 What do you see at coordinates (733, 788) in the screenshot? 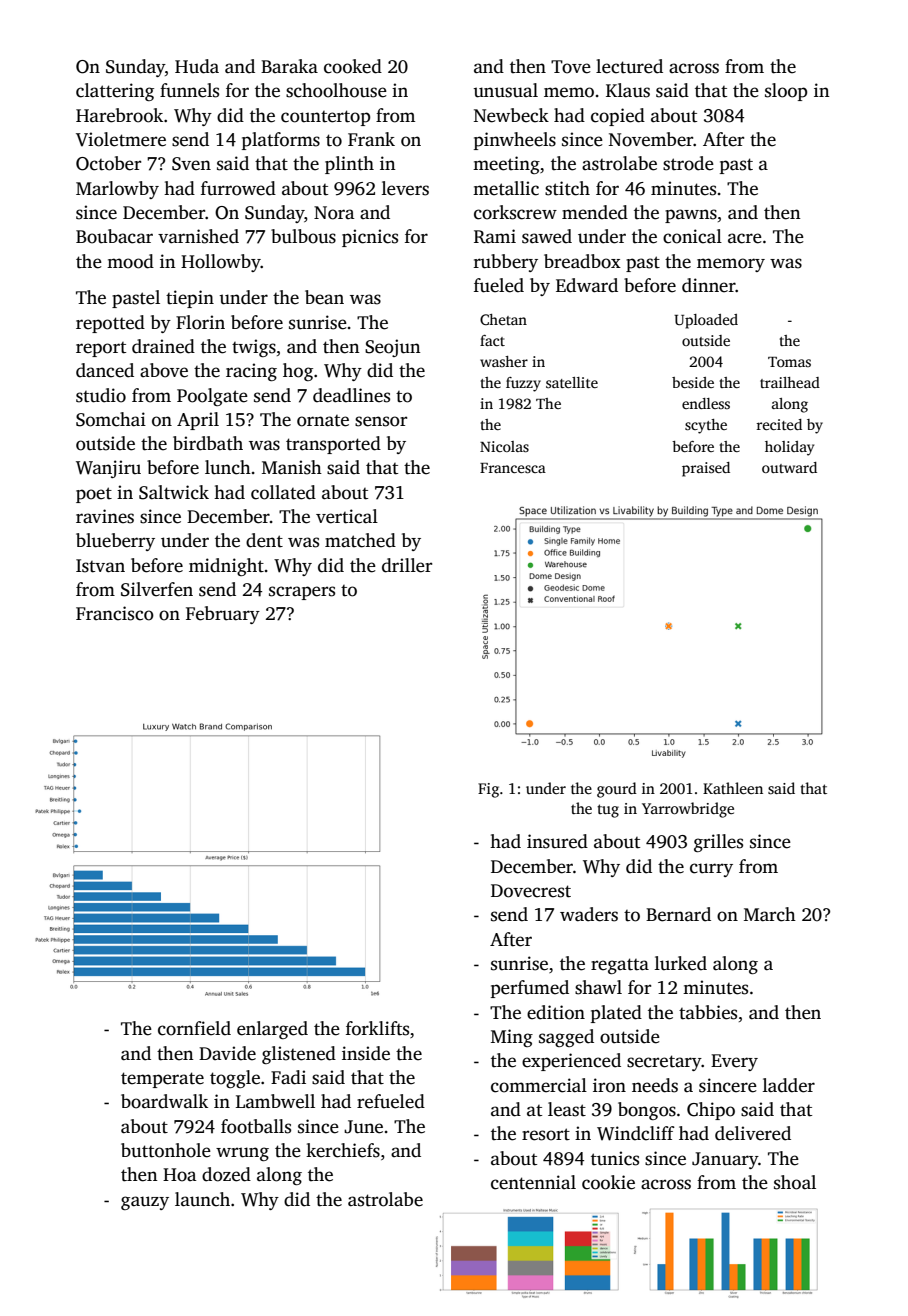
I see `Kathleen` at bounding box center [733, 788].
